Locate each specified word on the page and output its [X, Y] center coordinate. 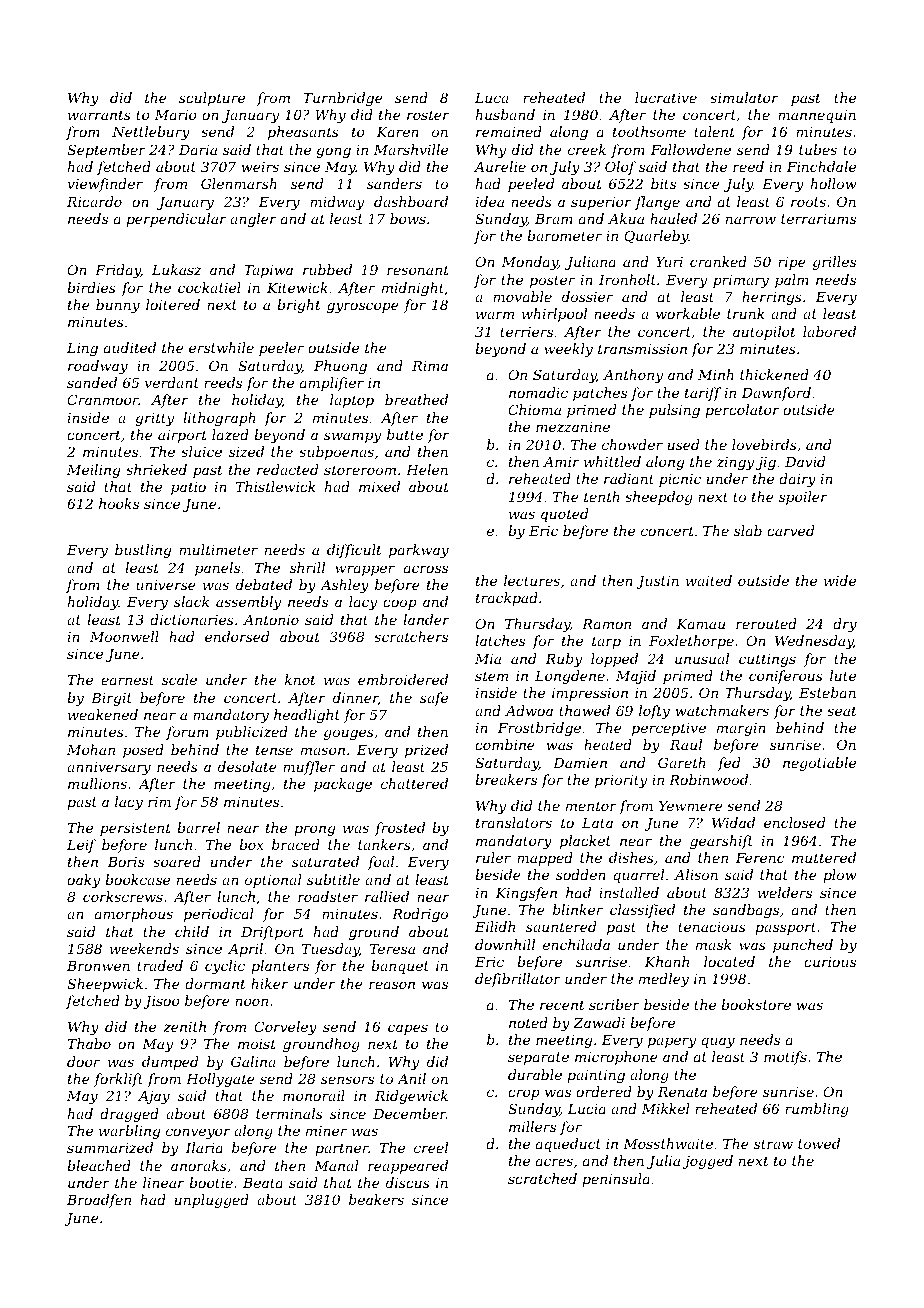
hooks [119, 503]
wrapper [365, 570]
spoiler [803, 498]
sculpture [212, 99]
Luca [491, 98]
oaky [83, 881]
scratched [542, 1178]
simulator [744, 97]
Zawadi [599, 1022]
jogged [708, 1162]
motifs [785, 1058]
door [83, 1061]
